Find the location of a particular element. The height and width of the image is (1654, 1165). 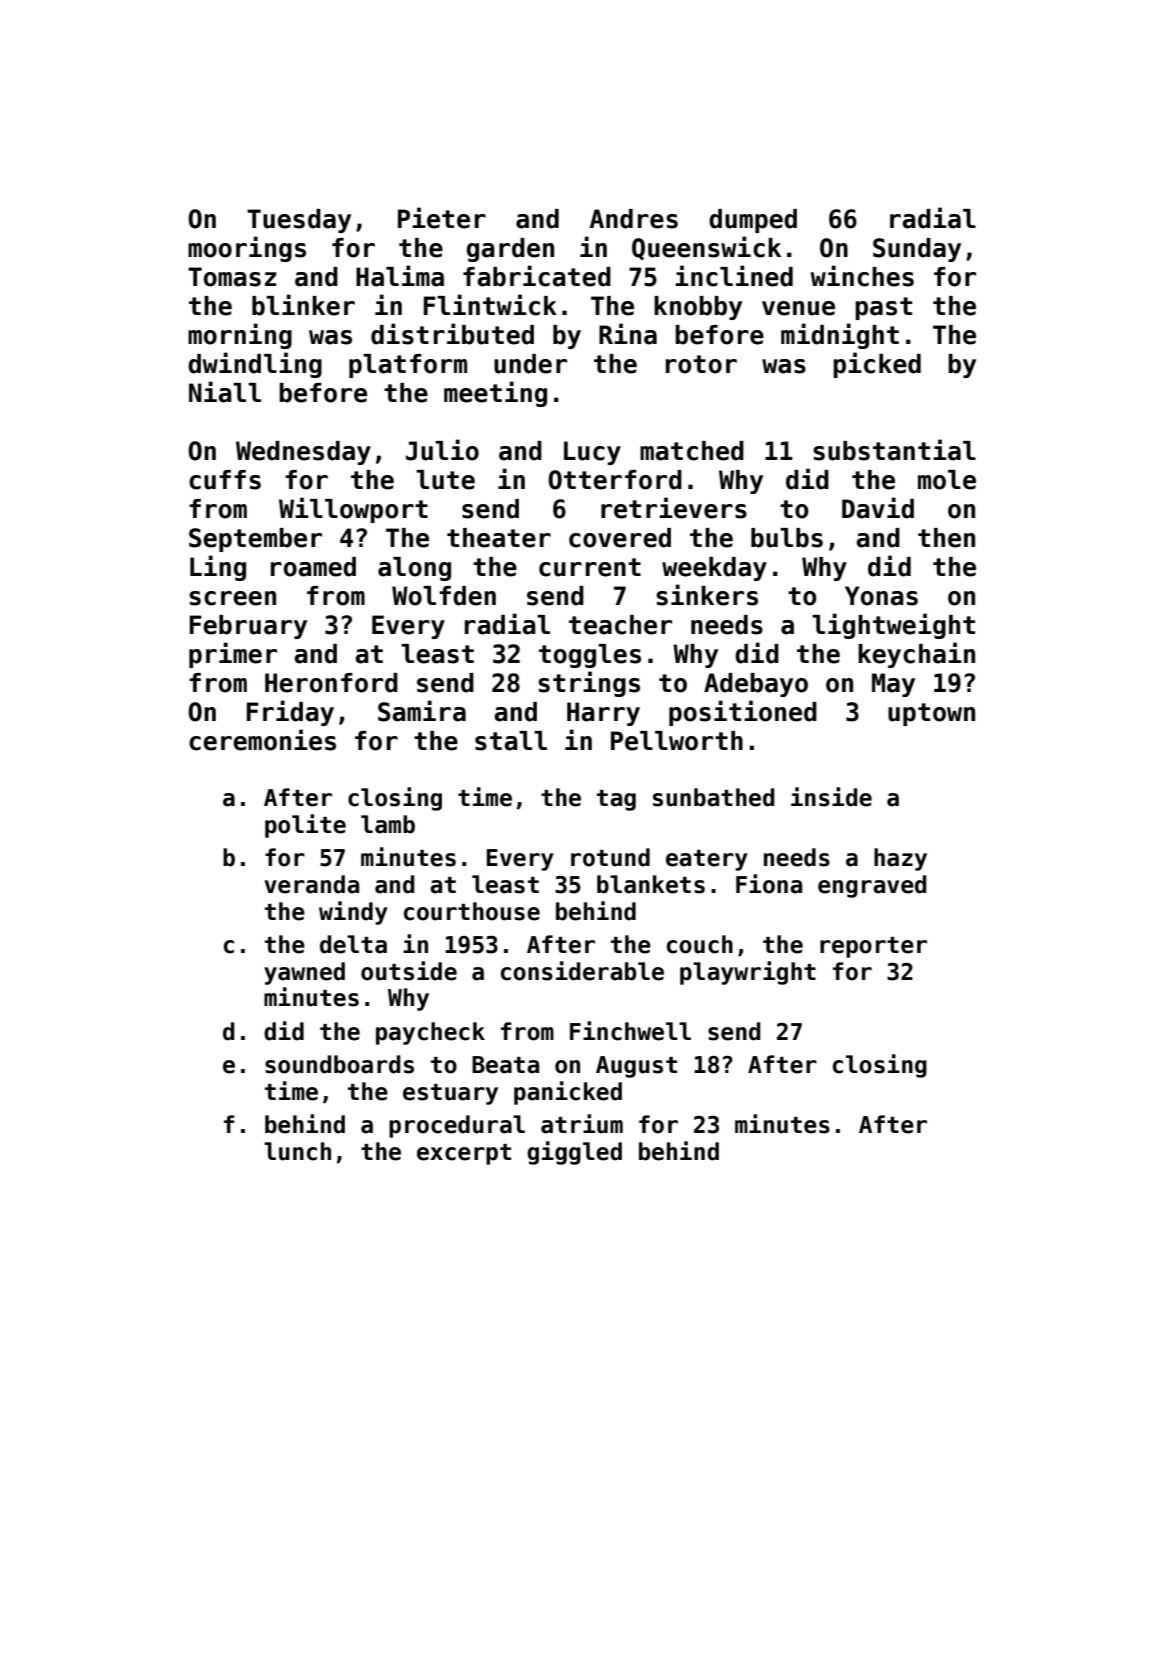

August is located at coordinates (636, 1067).
